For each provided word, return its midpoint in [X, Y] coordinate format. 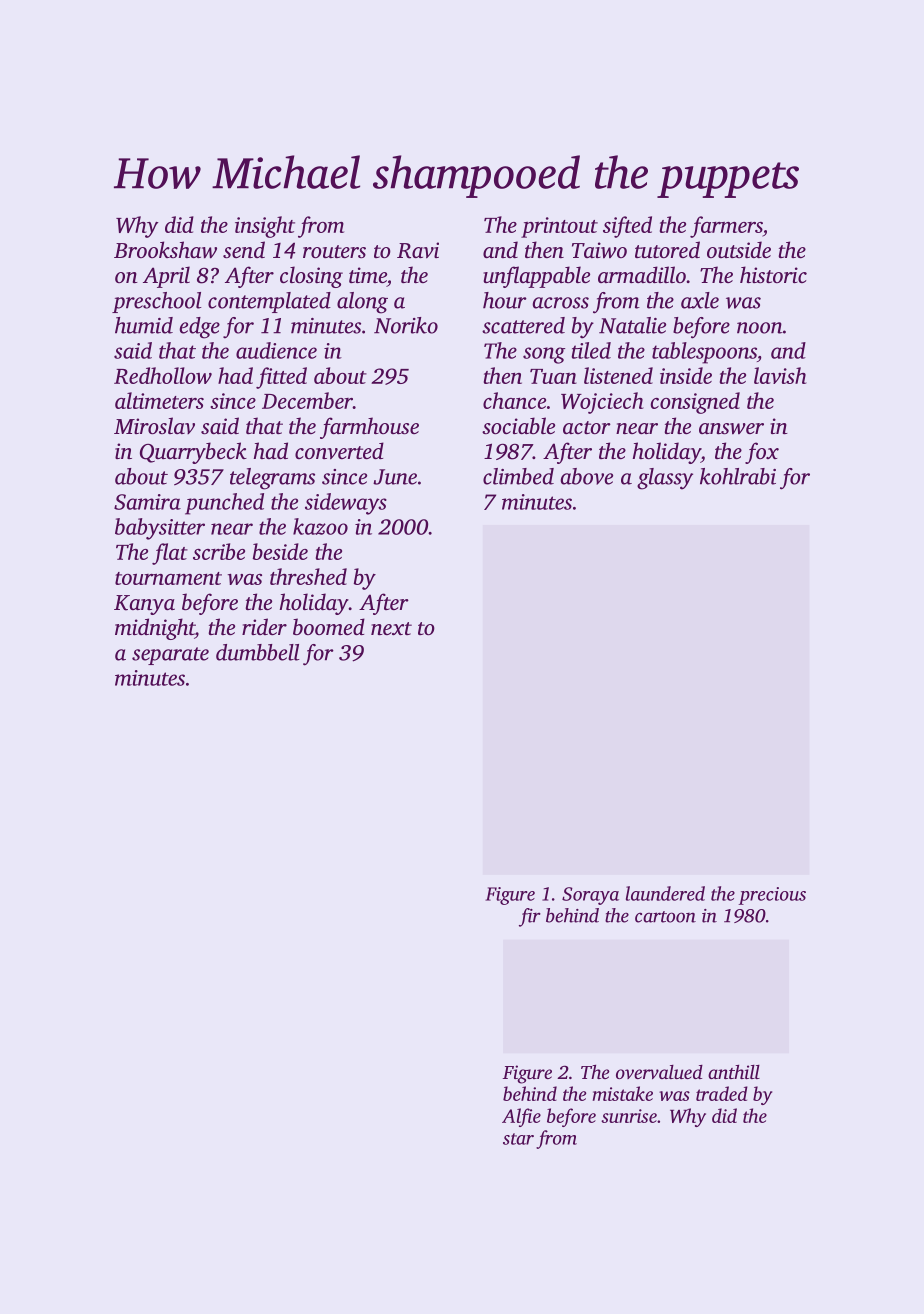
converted [339, 451]
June [395, 477]
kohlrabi [738, 476]
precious [772, 896]
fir [530, 917]
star [518, 1139]
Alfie [521, 1117]
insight [265, 227]
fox [762, 453]
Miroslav [154, 425]
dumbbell [258, 652]
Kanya [144, 605]
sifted [627, 227]
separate [170, 656]
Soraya [590, 896]
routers [334, 251]
